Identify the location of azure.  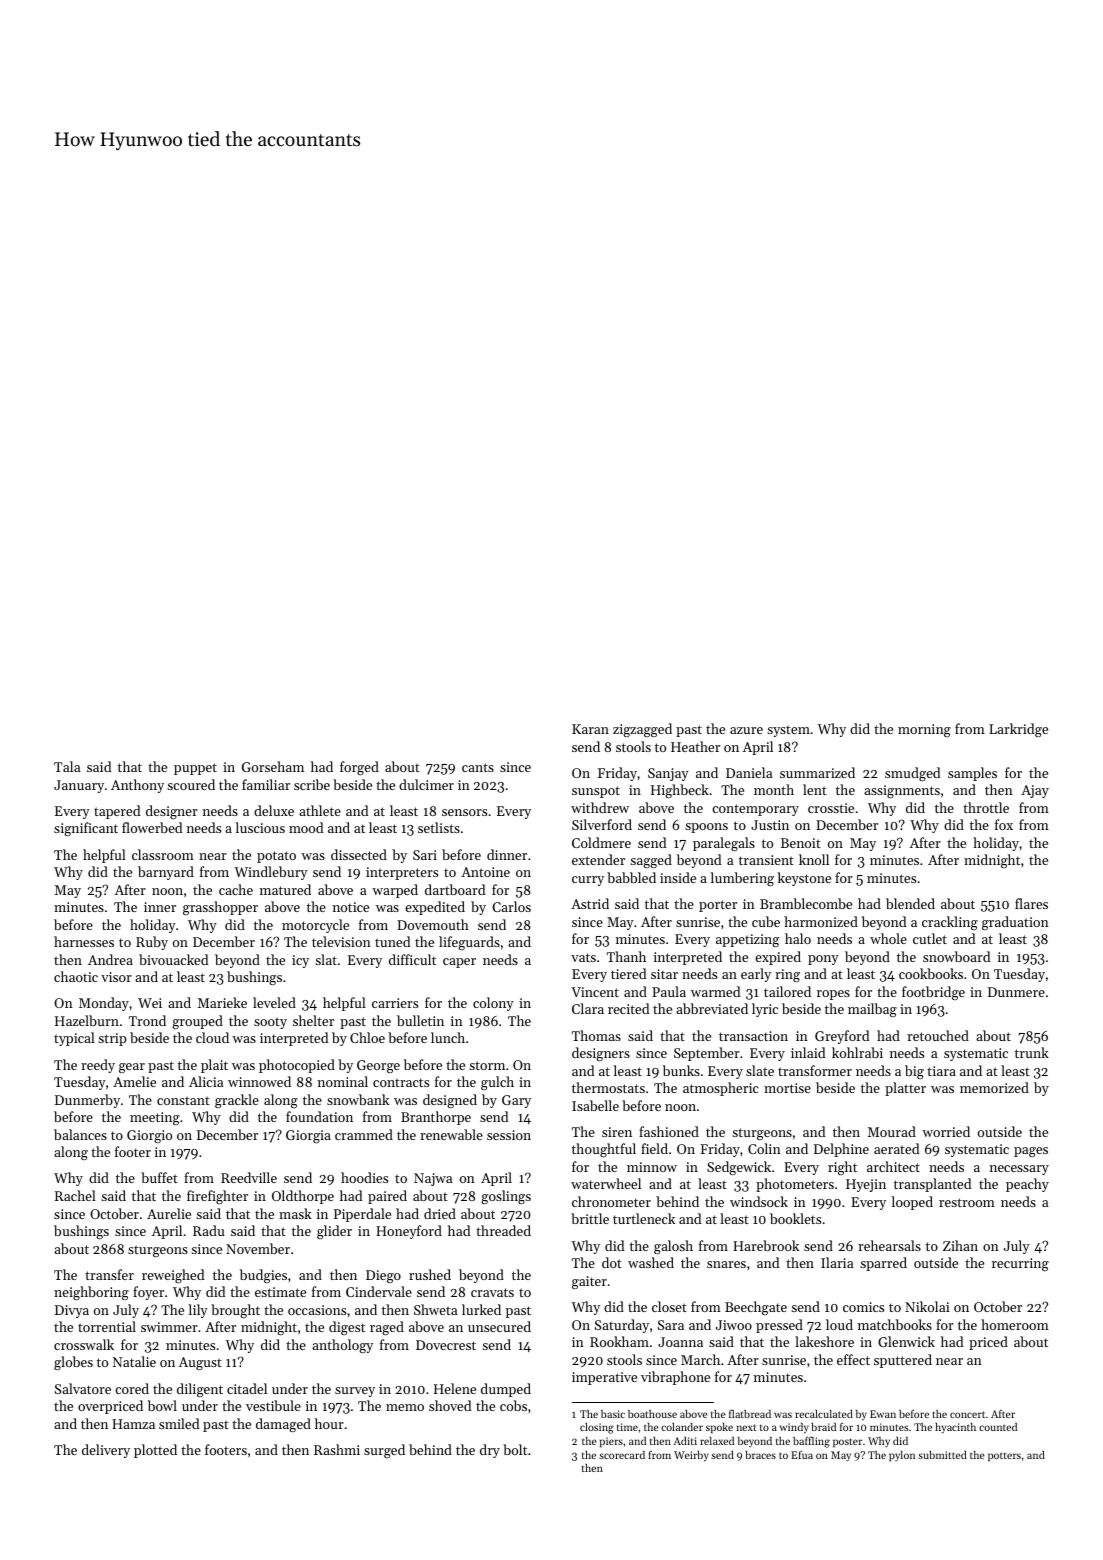
(746, 730).
